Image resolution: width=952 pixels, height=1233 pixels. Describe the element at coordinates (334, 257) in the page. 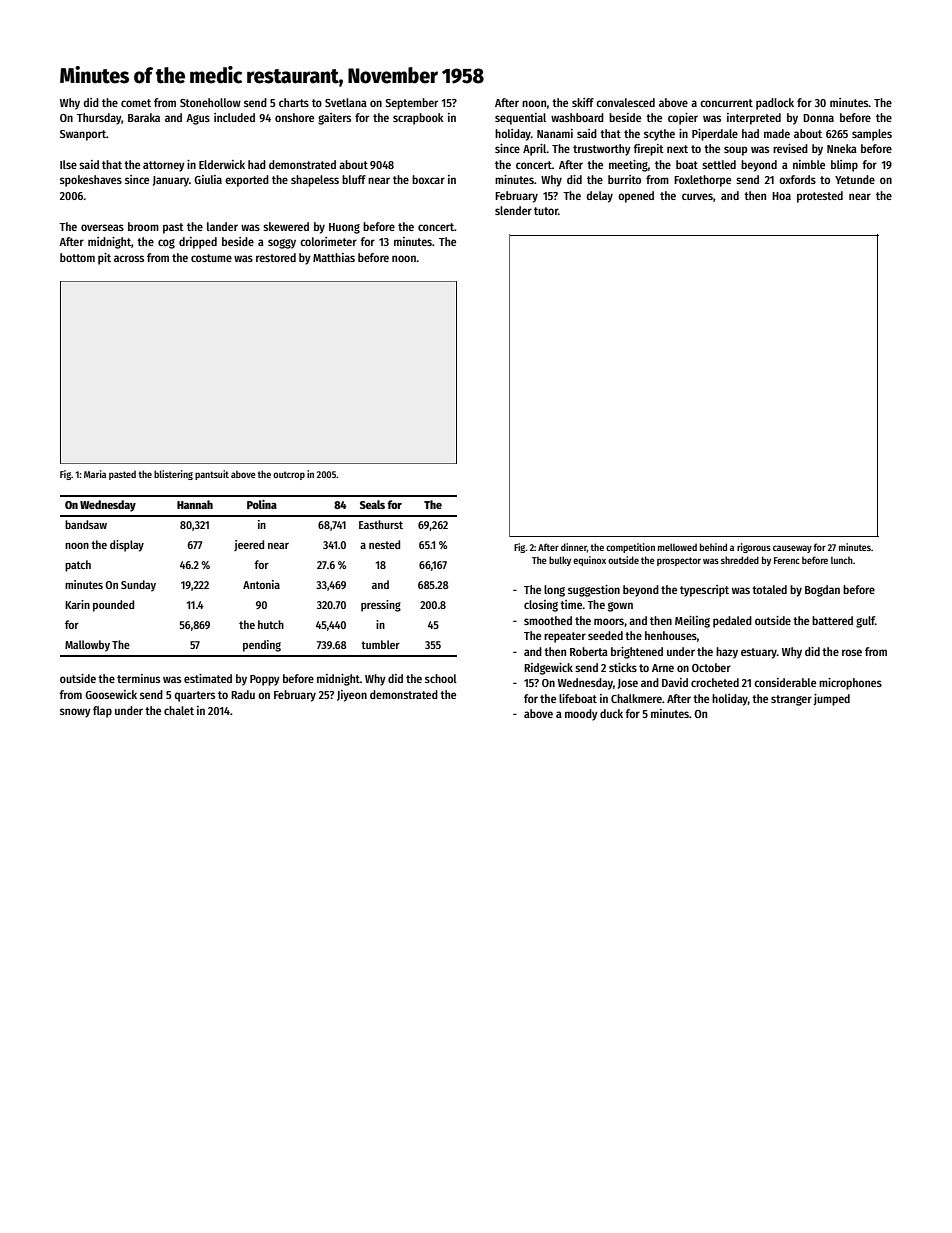

I see `Matthias` at that location.
